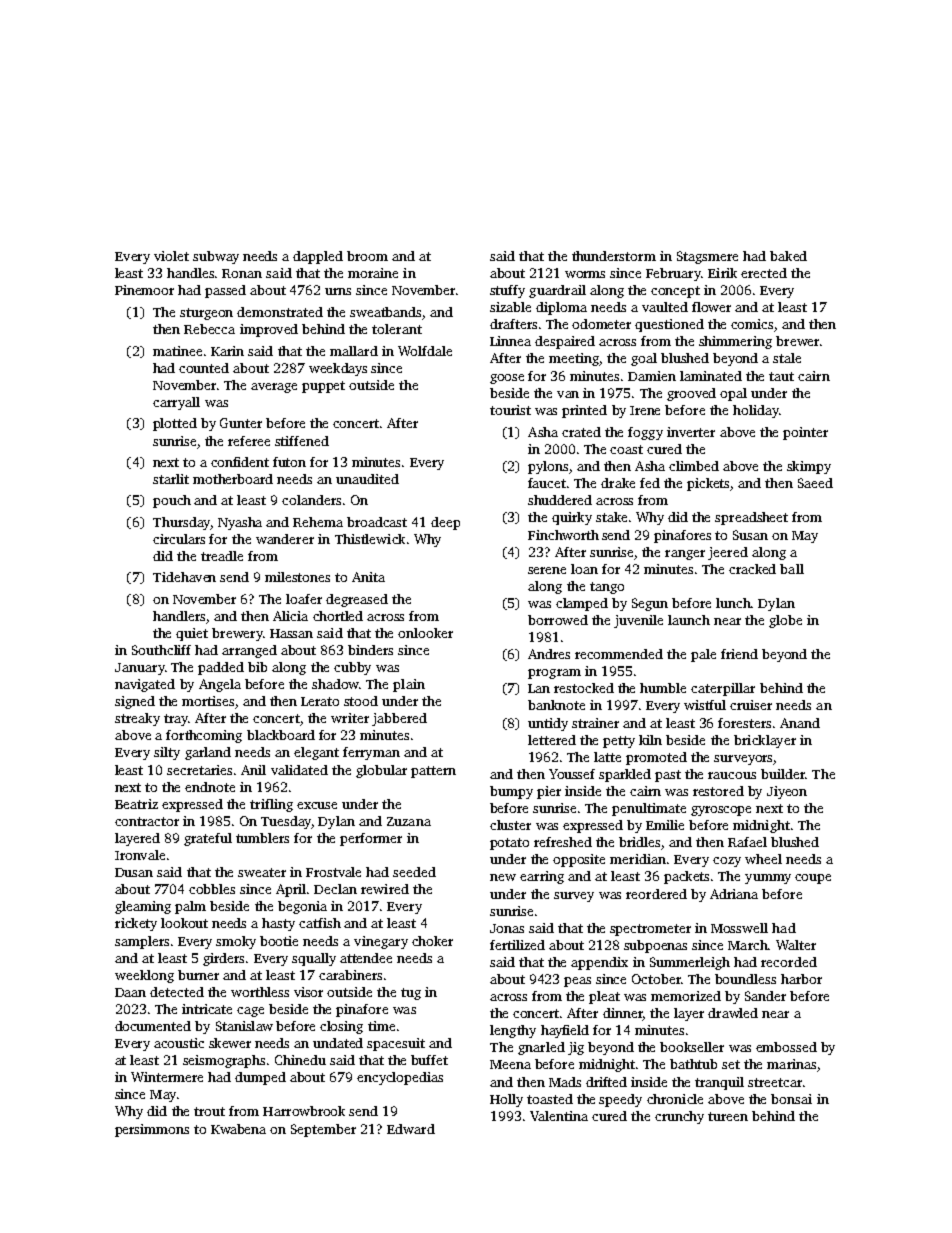  What do you see at coordinates (207, 1009) in the image?
I see `intricate` at bounding box center [207, 1009].
